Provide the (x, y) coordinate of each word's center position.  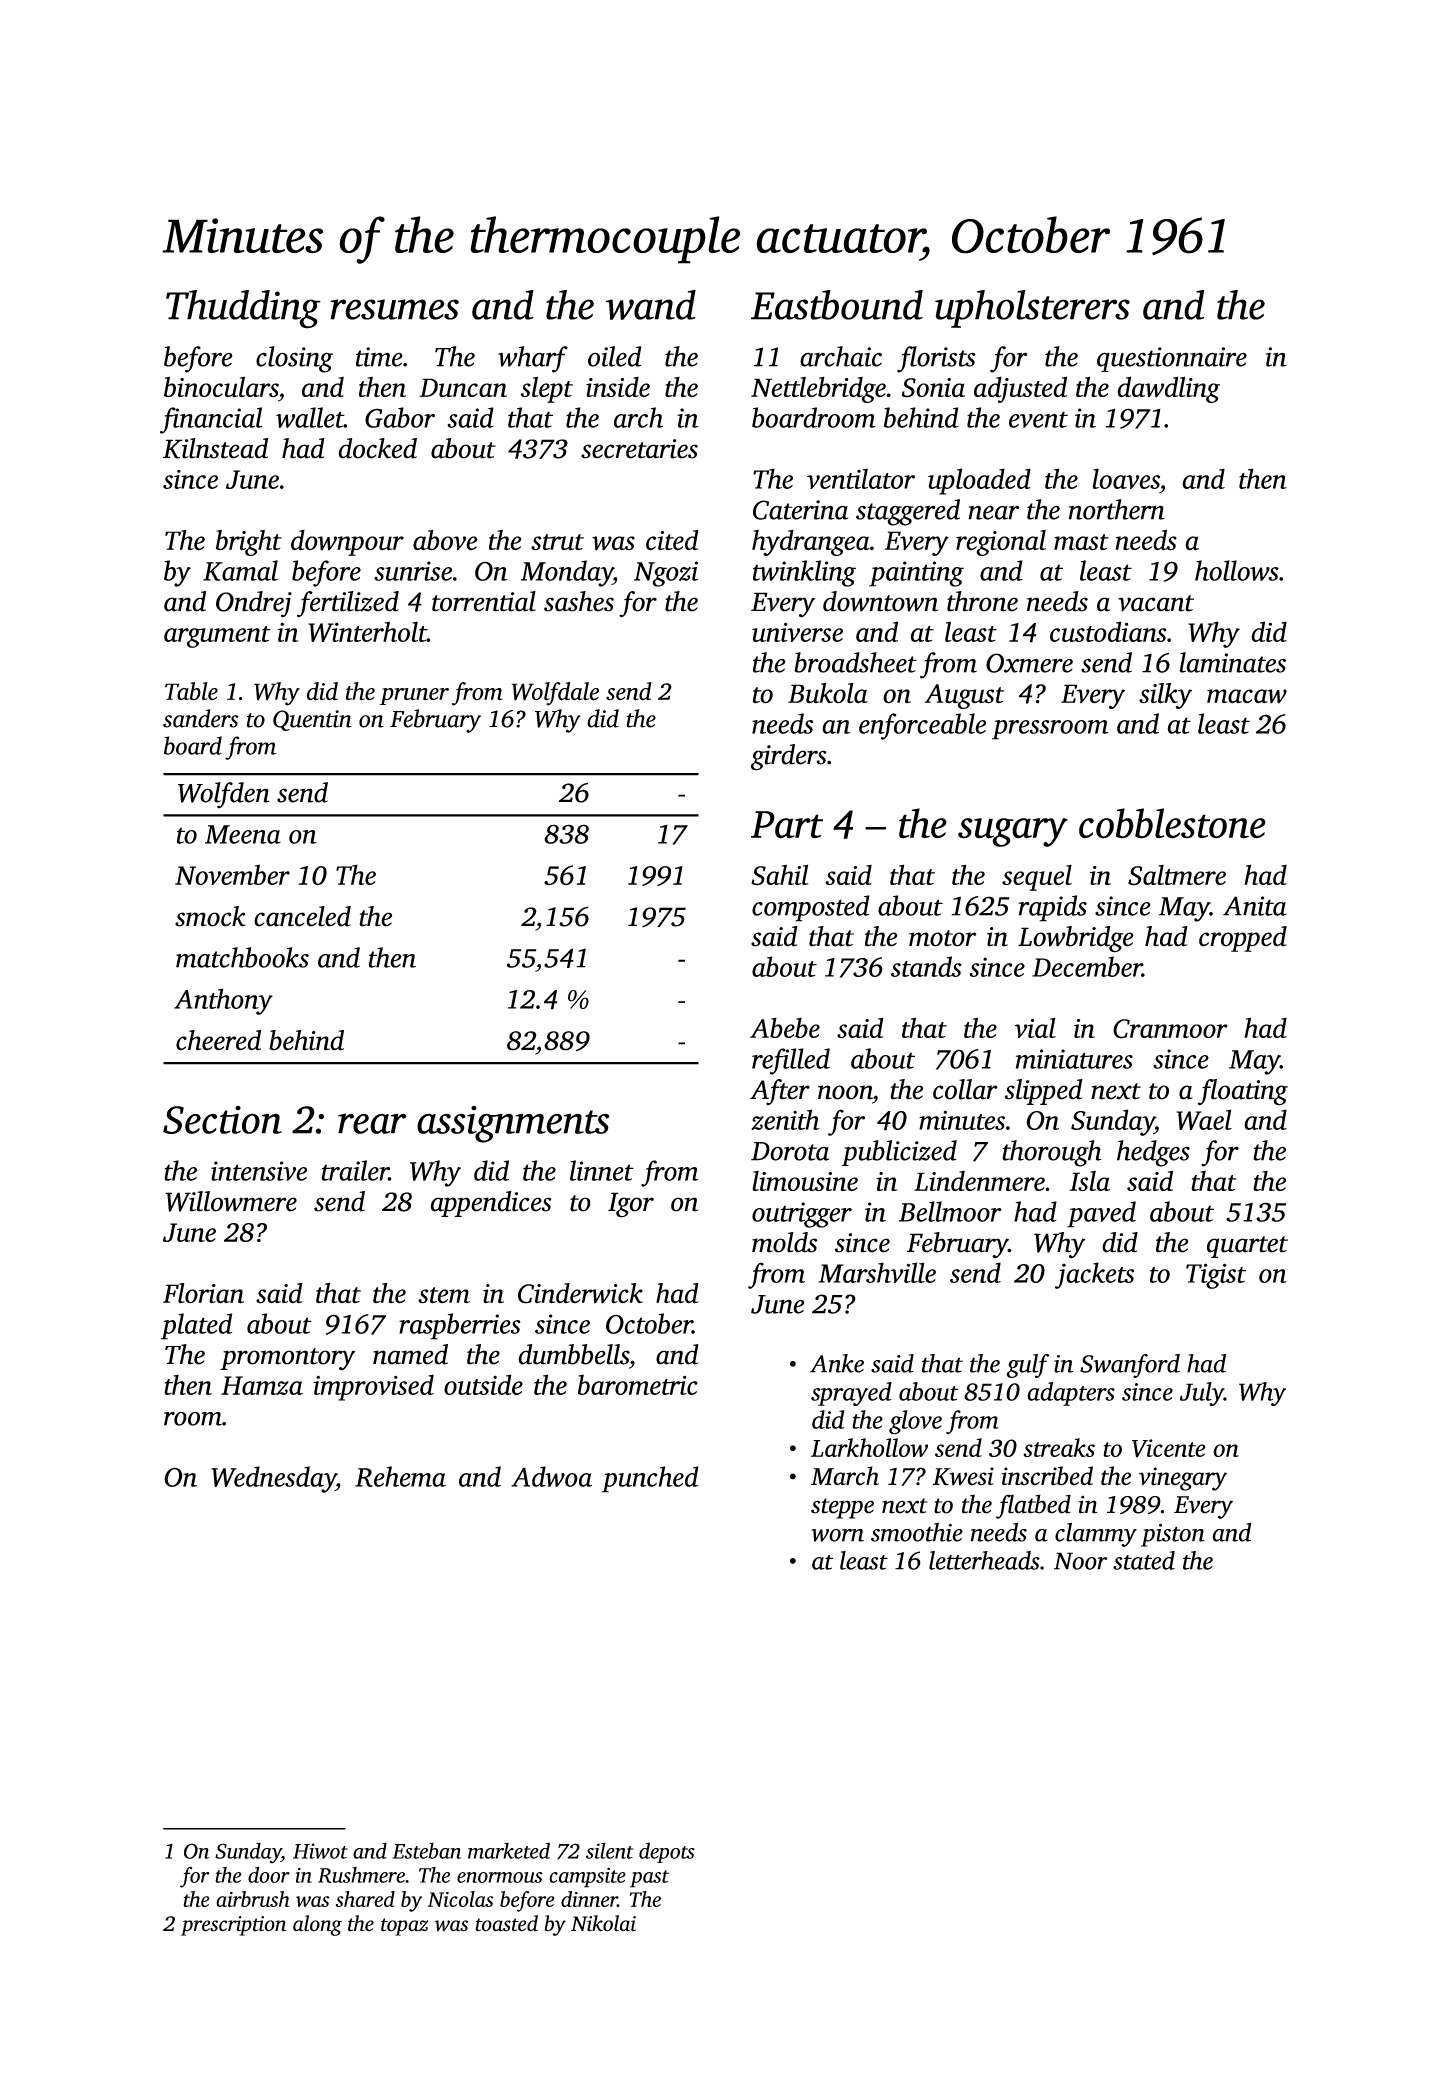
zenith (785, 1119)
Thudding (243, 309)
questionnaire (1172, 359)
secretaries (639, 449)
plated (196, 1326)
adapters (1071, 1394)
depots (667, 1852)
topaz (405, 1927)
